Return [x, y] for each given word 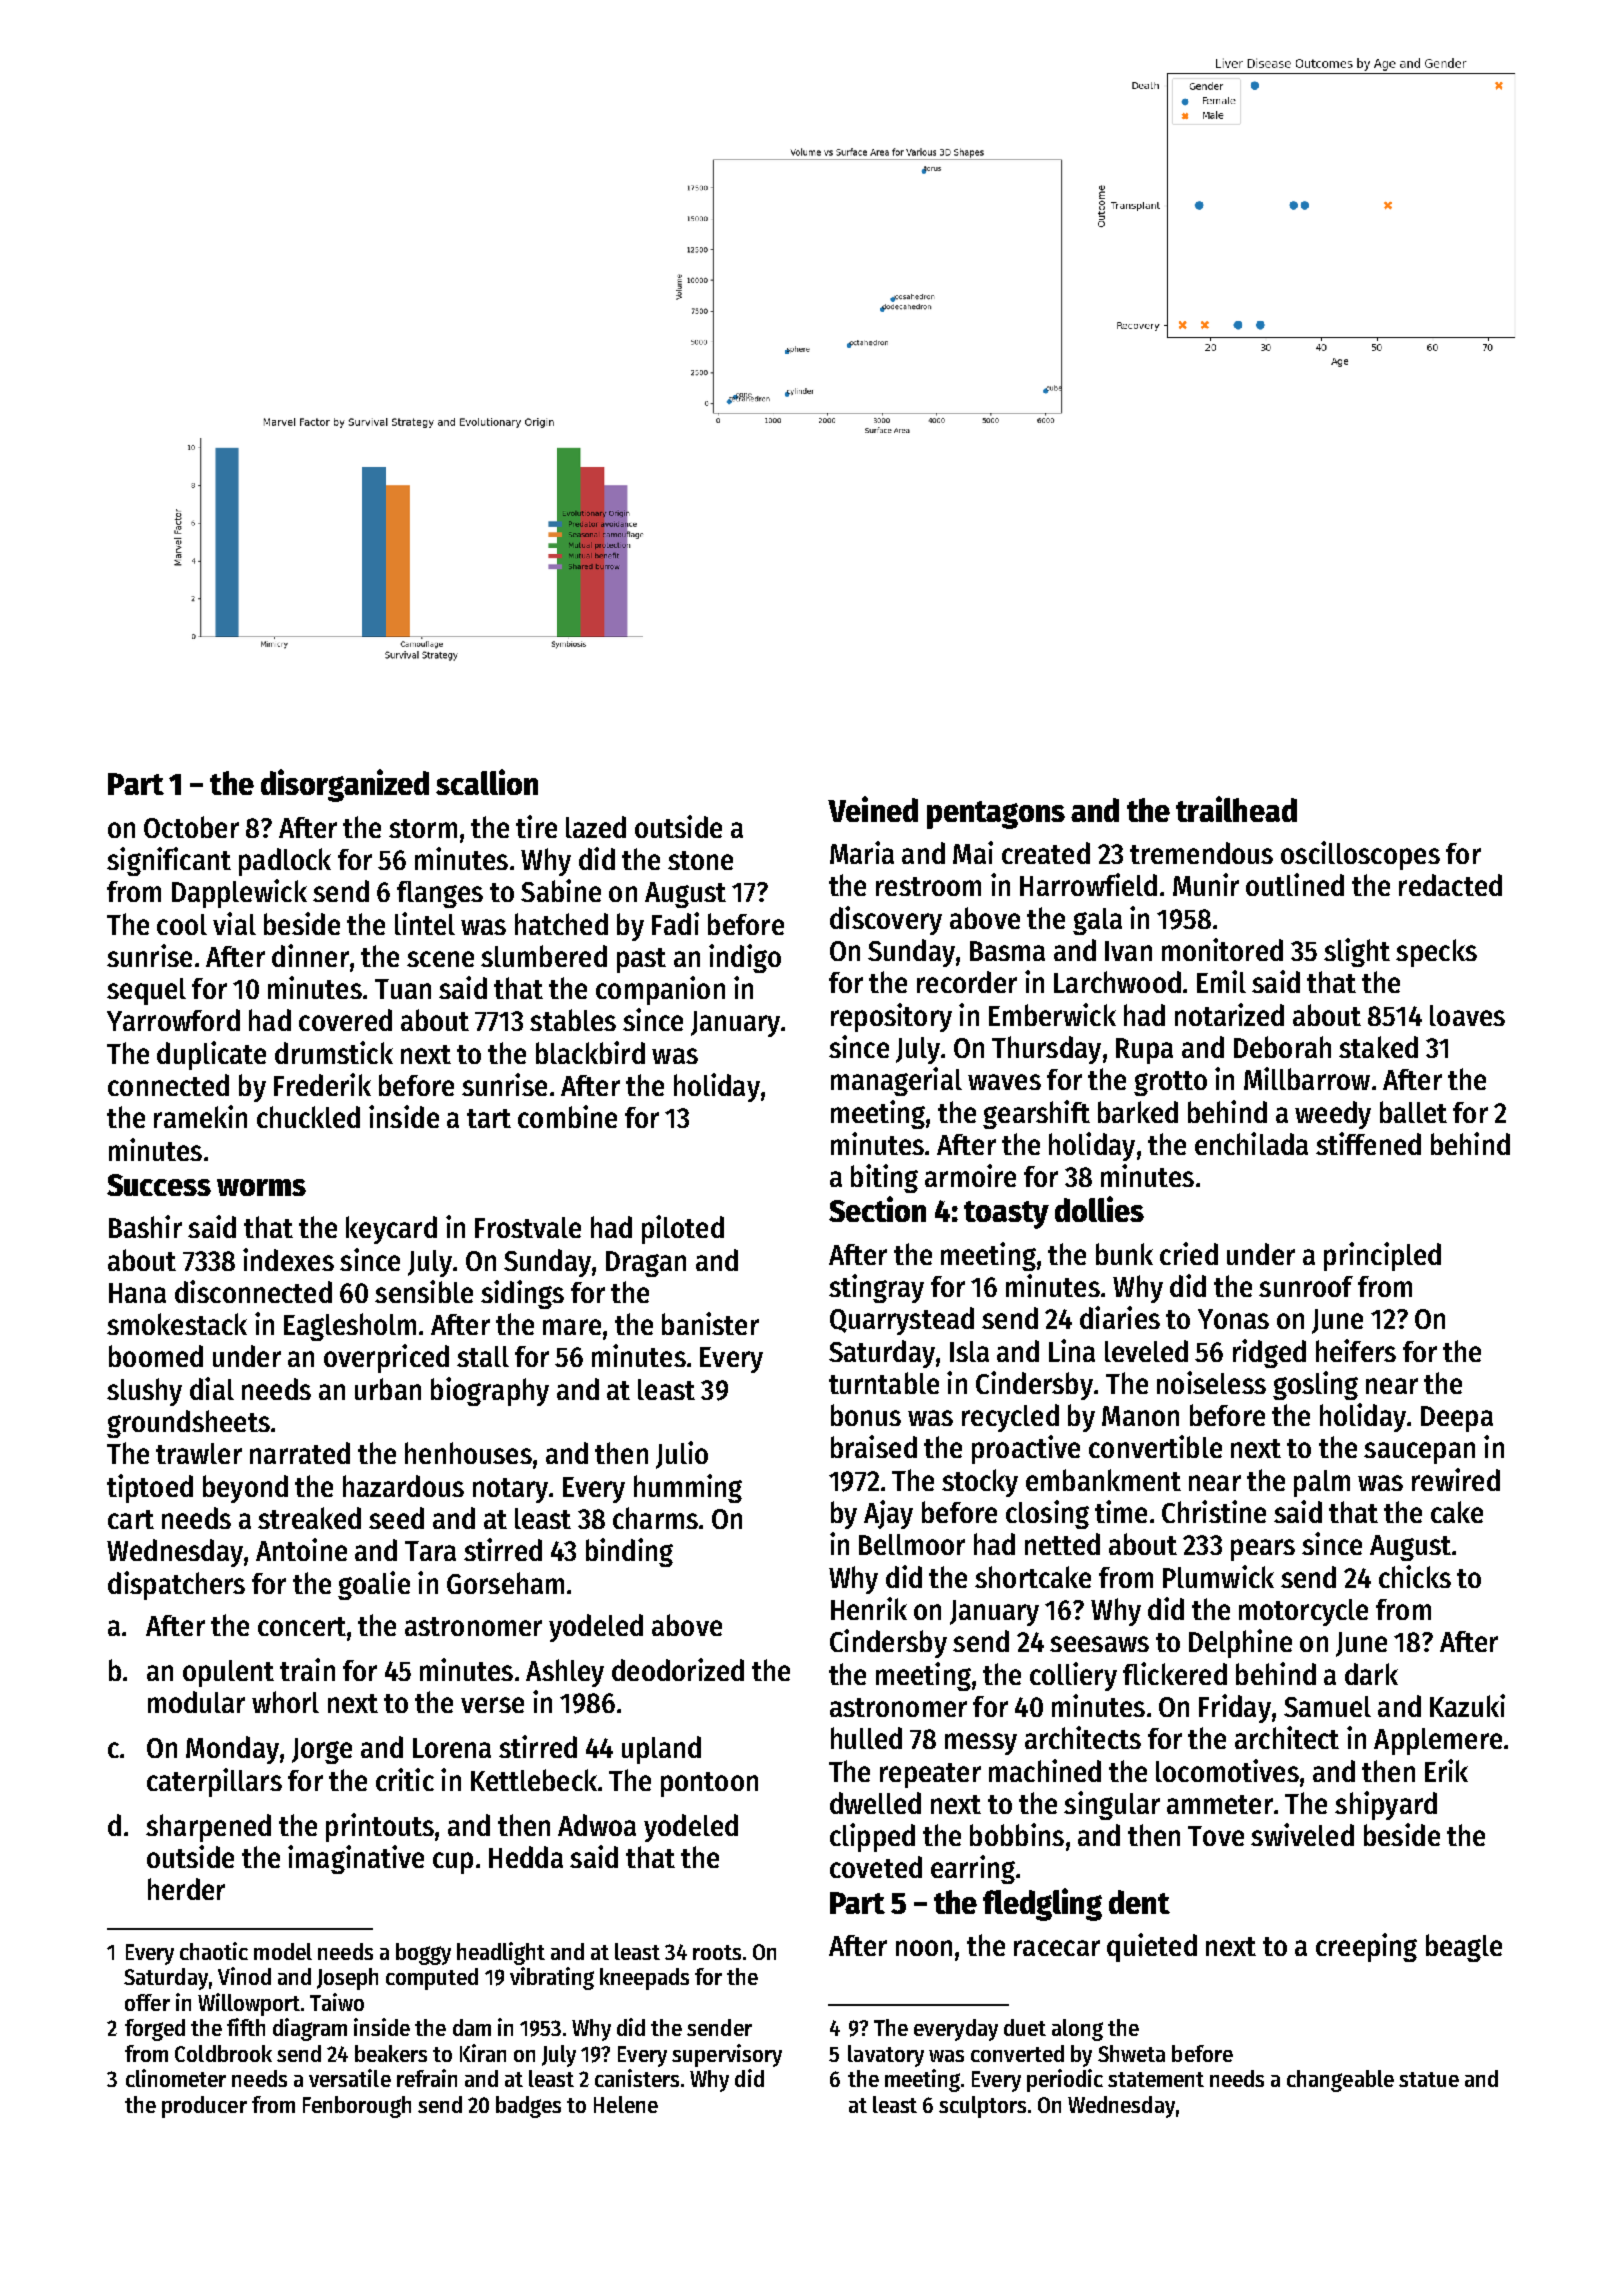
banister [710, 1323]
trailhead [1236, 809]
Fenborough [357, 2107]
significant [169, 861]
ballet [1413, 1112]
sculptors [982, 2107]
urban [388, 1389]
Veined [873, 809]
